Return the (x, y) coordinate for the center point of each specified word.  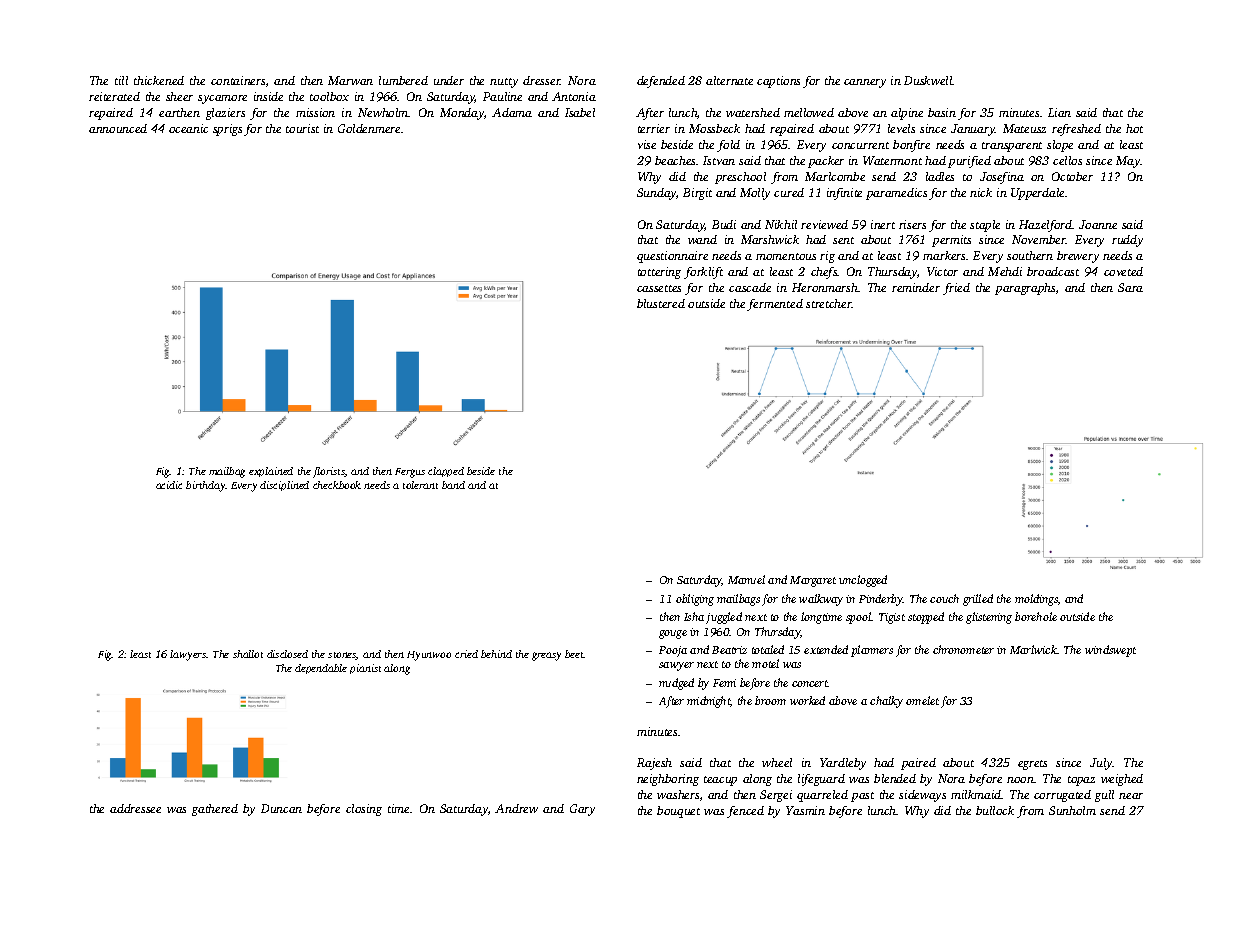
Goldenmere (369, 128)
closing (364, 810)
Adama (512, 112)
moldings (1036, 600)
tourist (302, 128)
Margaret (813, 581)
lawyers (188, 655)
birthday (206, 486)
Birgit (697, 194)
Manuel (746, 579)
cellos (1067, 160)
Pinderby (881, 600)
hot (1134, 128)
